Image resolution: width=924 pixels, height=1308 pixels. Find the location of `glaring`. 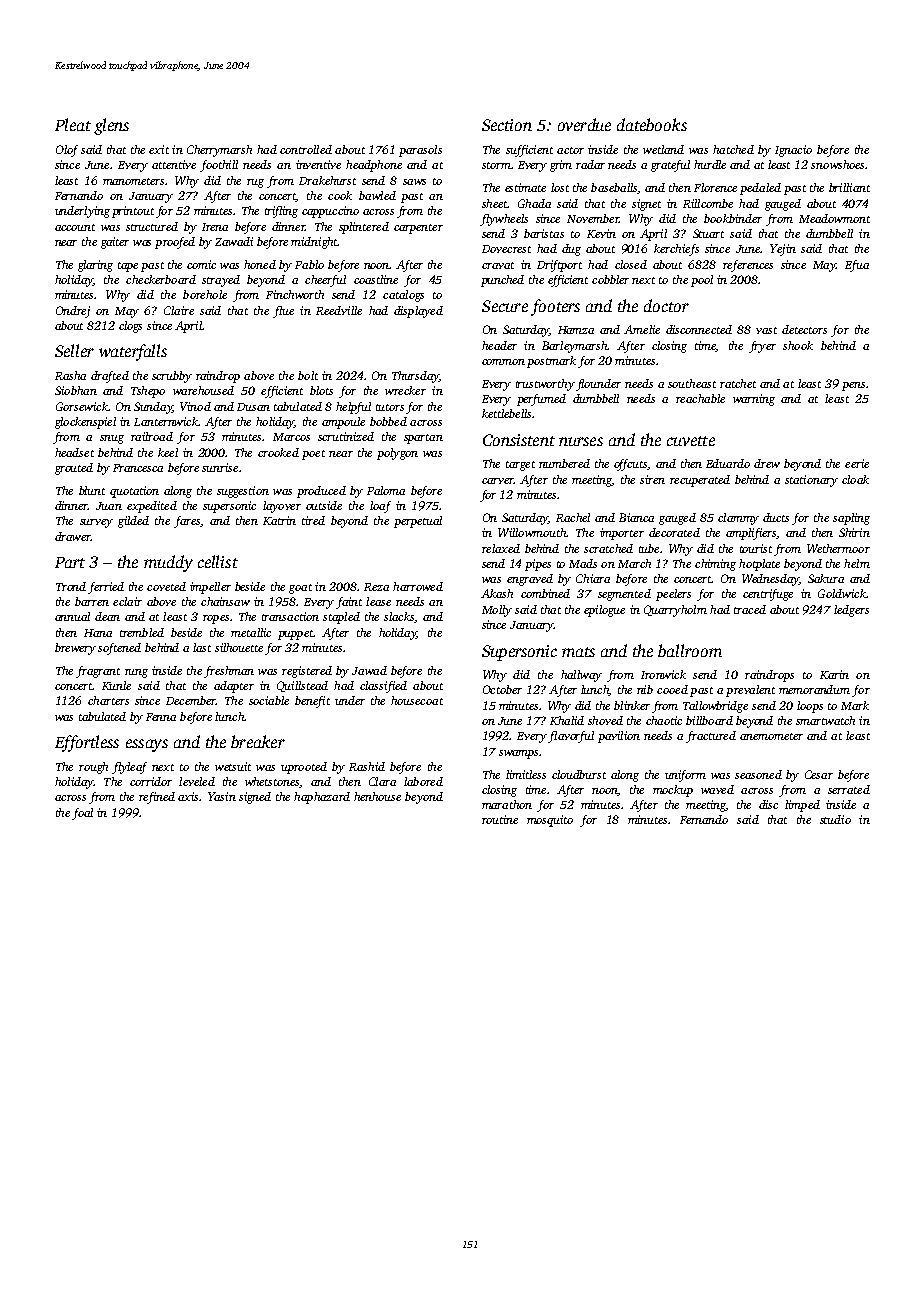

glaring is located at coordinates (95, 266).
